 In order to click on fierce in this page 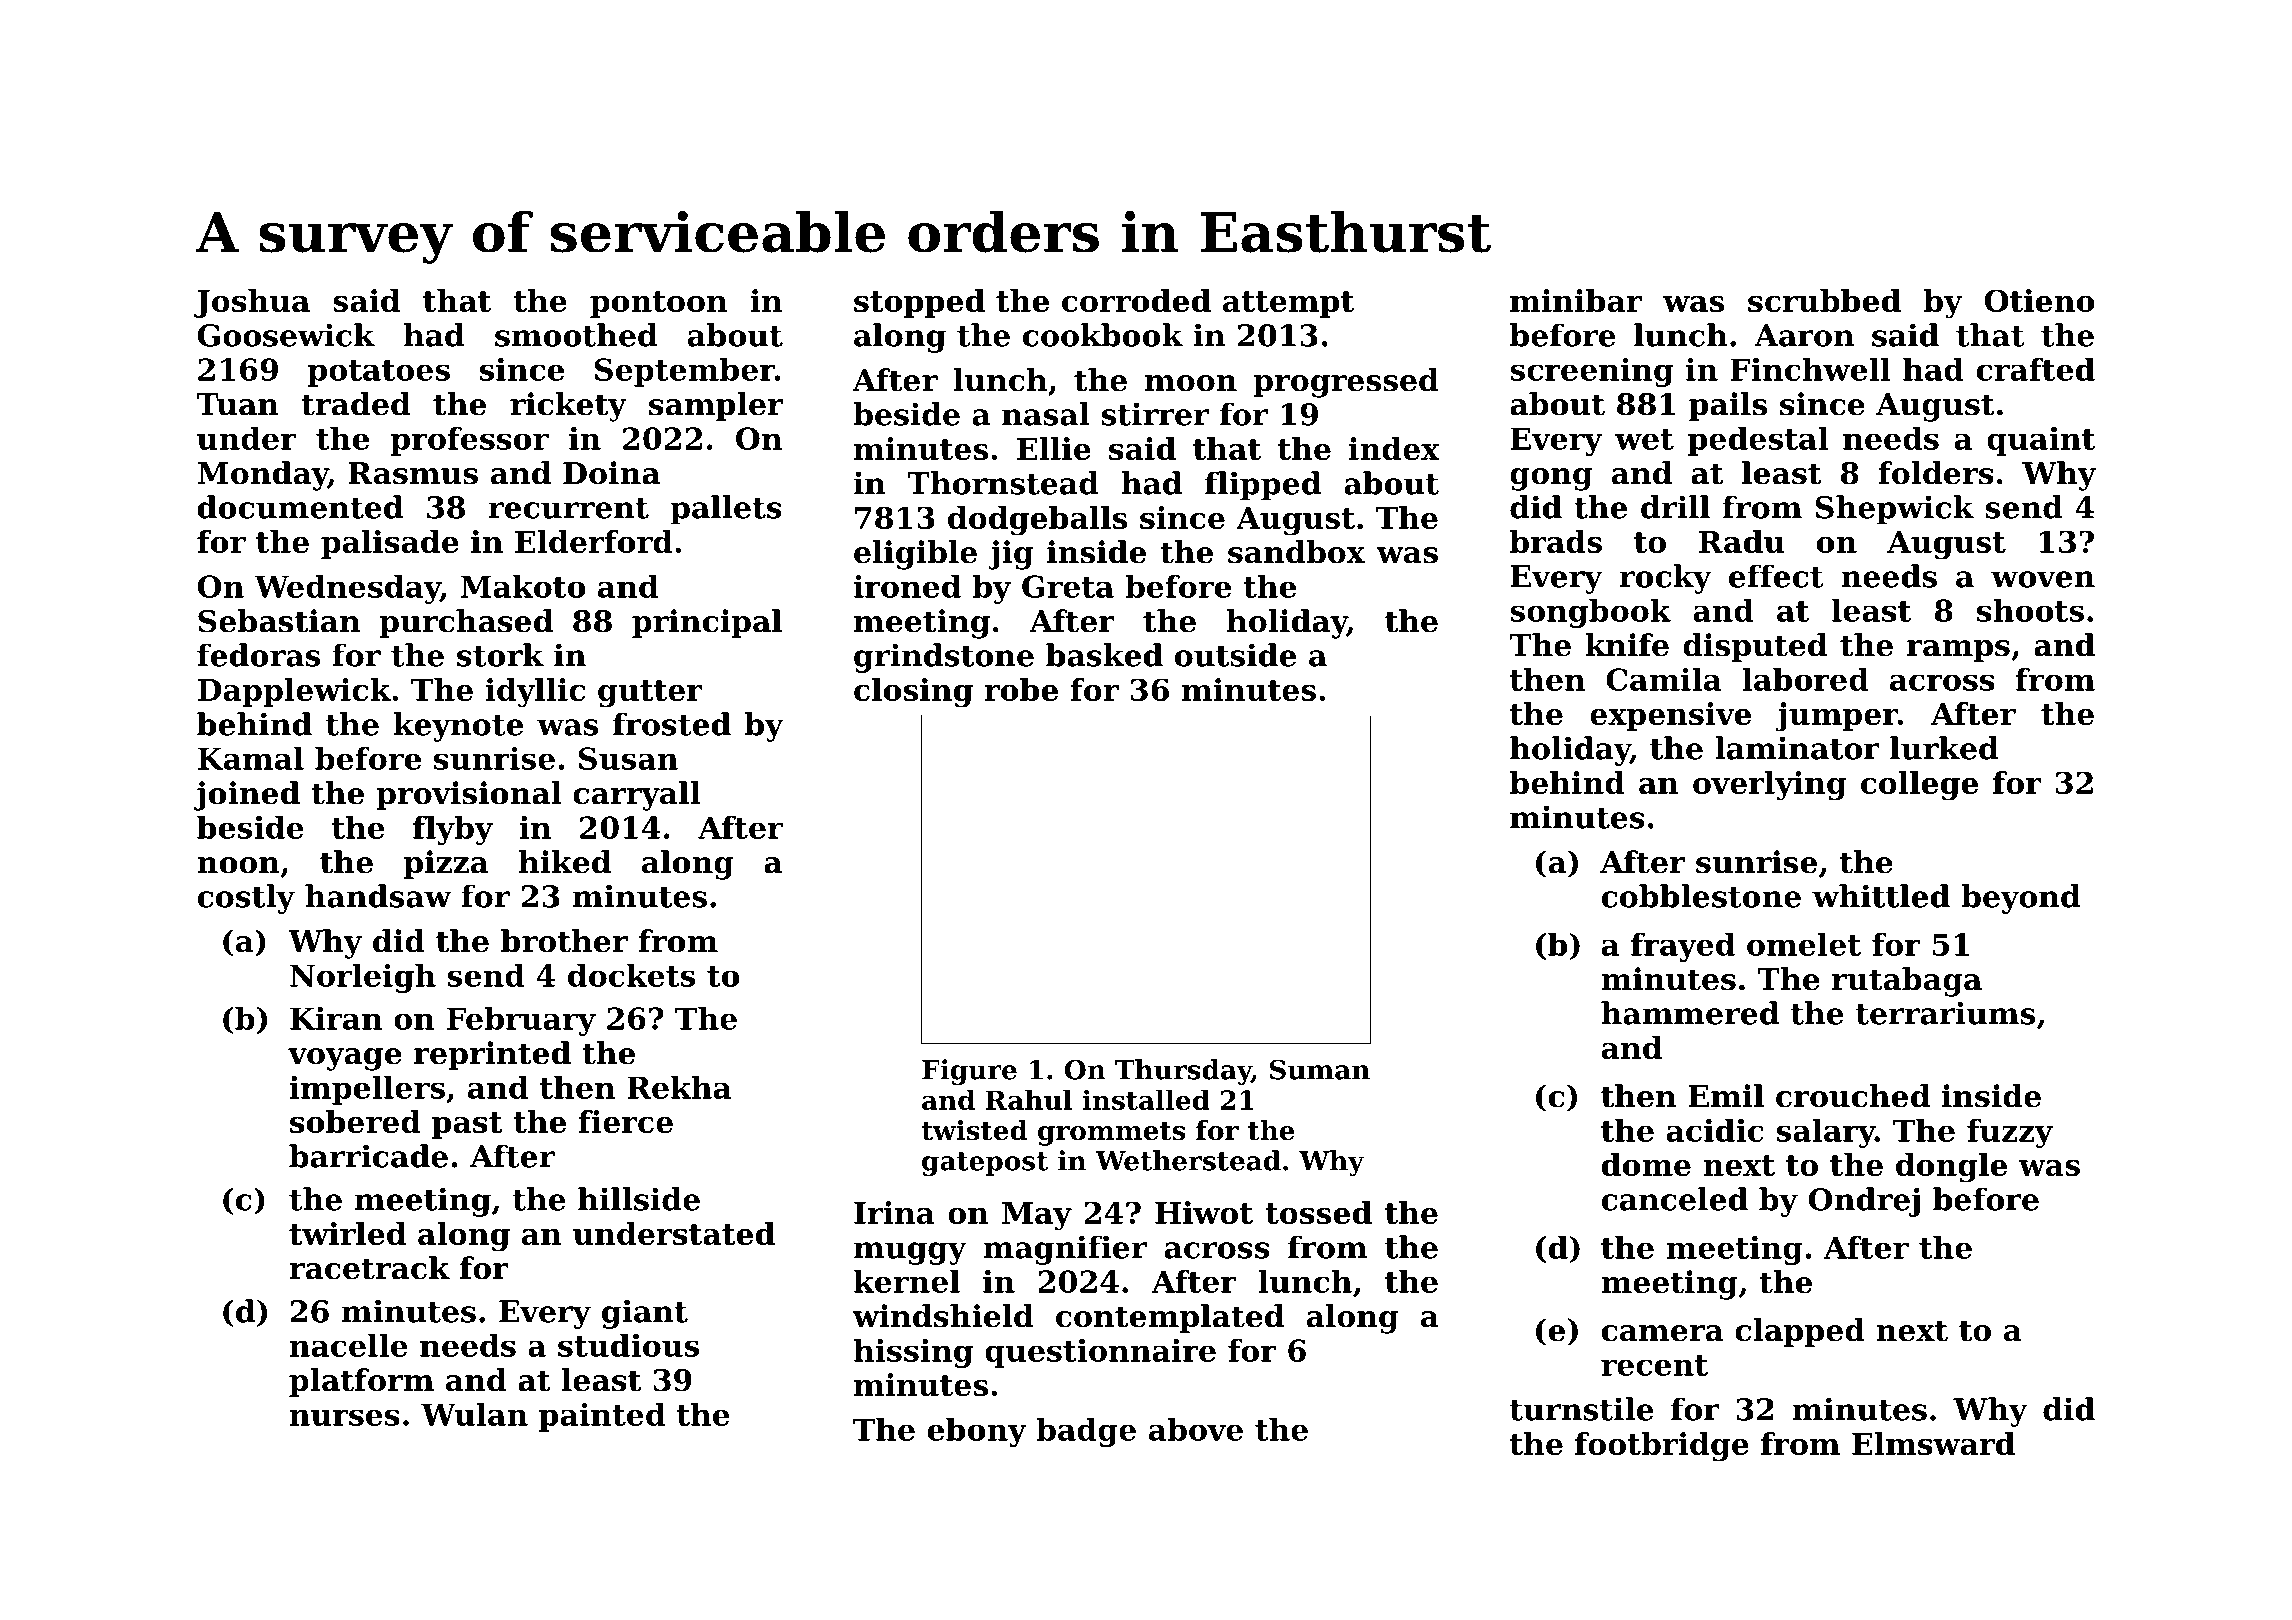, I will do `click(626, 1121)`.
